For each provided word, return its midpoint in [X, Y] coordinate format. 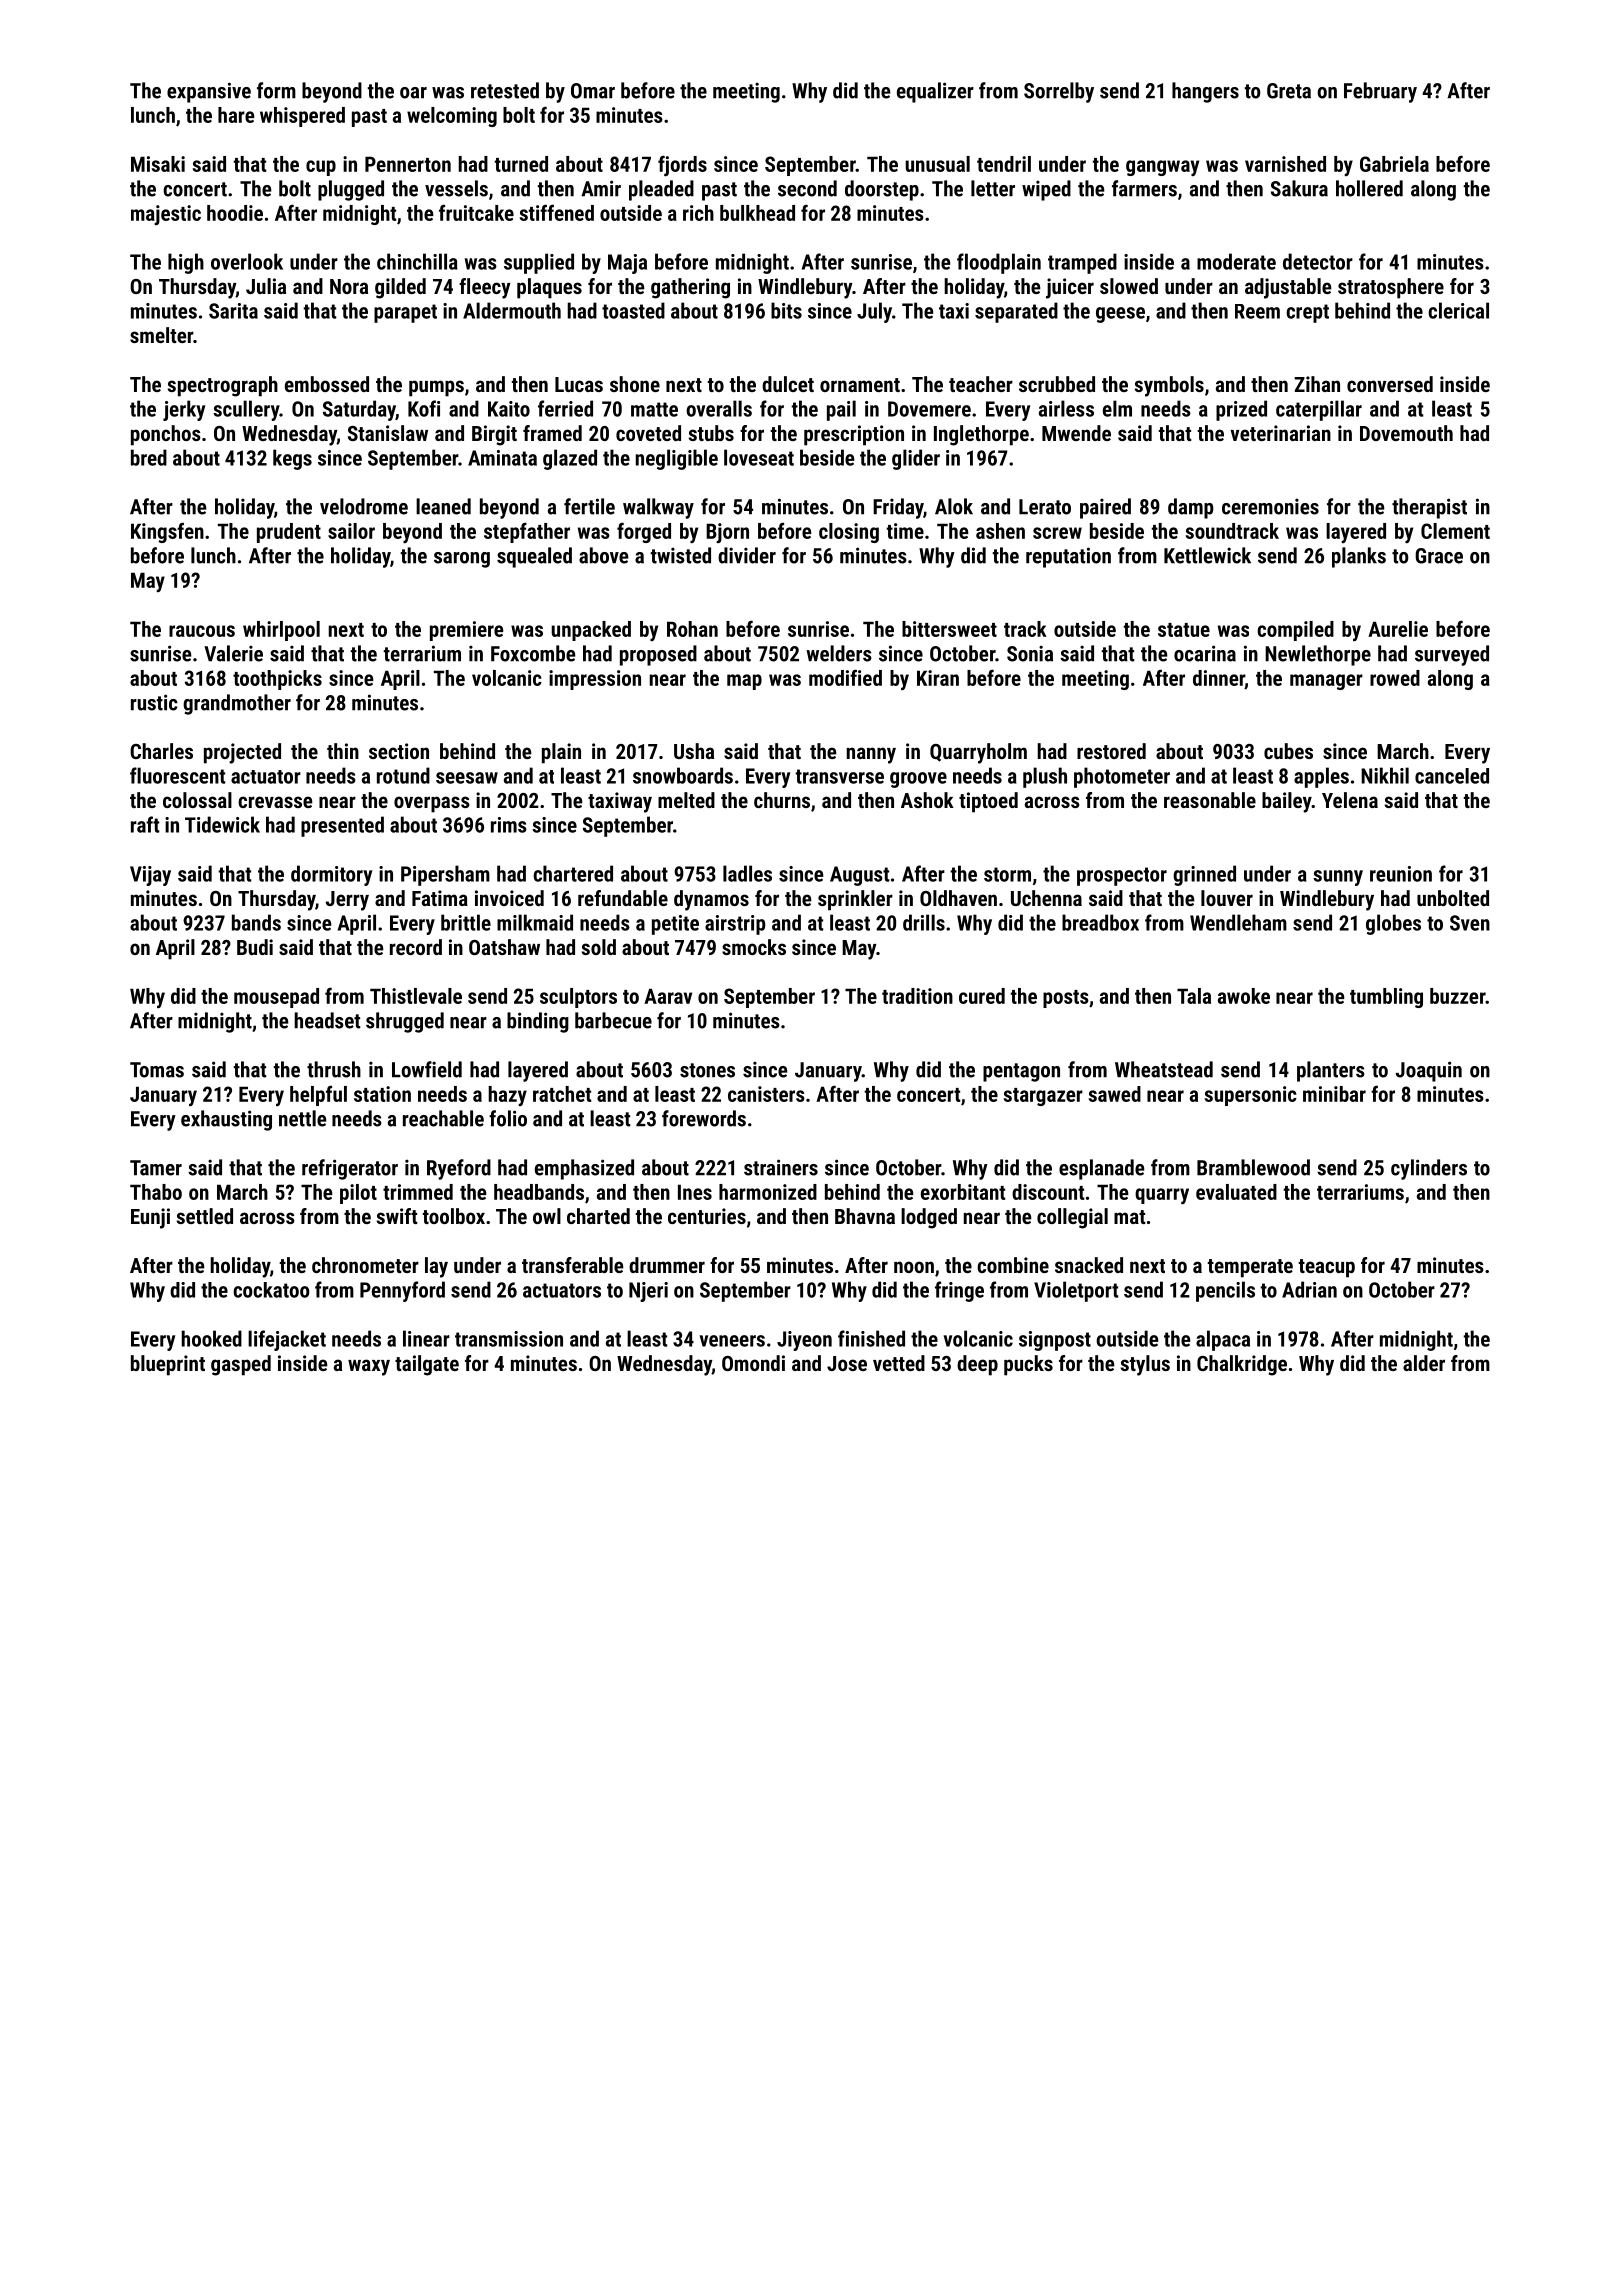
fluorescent [178, 775]
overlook [247, 261]
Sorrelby [1059, 92]
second [807, 188]
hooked [211, 1338]
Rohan [692, 629]
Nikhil [1385, 775]
